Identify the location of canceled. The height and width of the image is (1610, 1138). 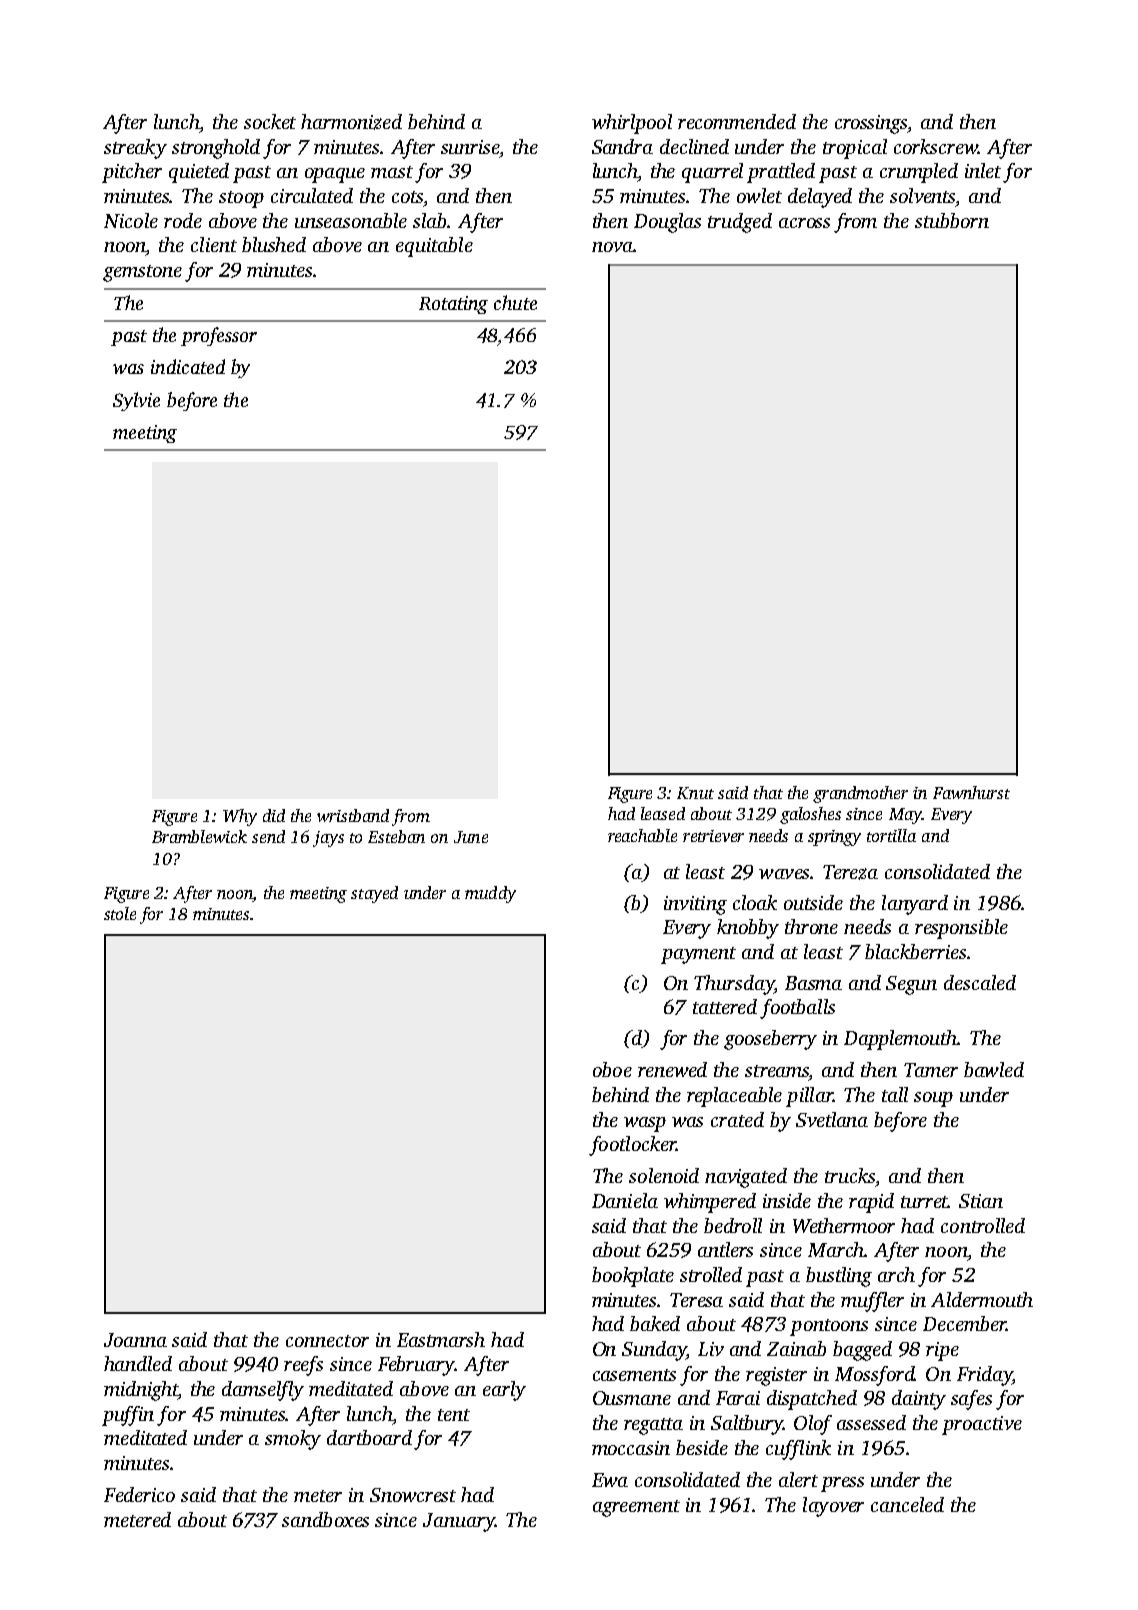
(907, 1504).
